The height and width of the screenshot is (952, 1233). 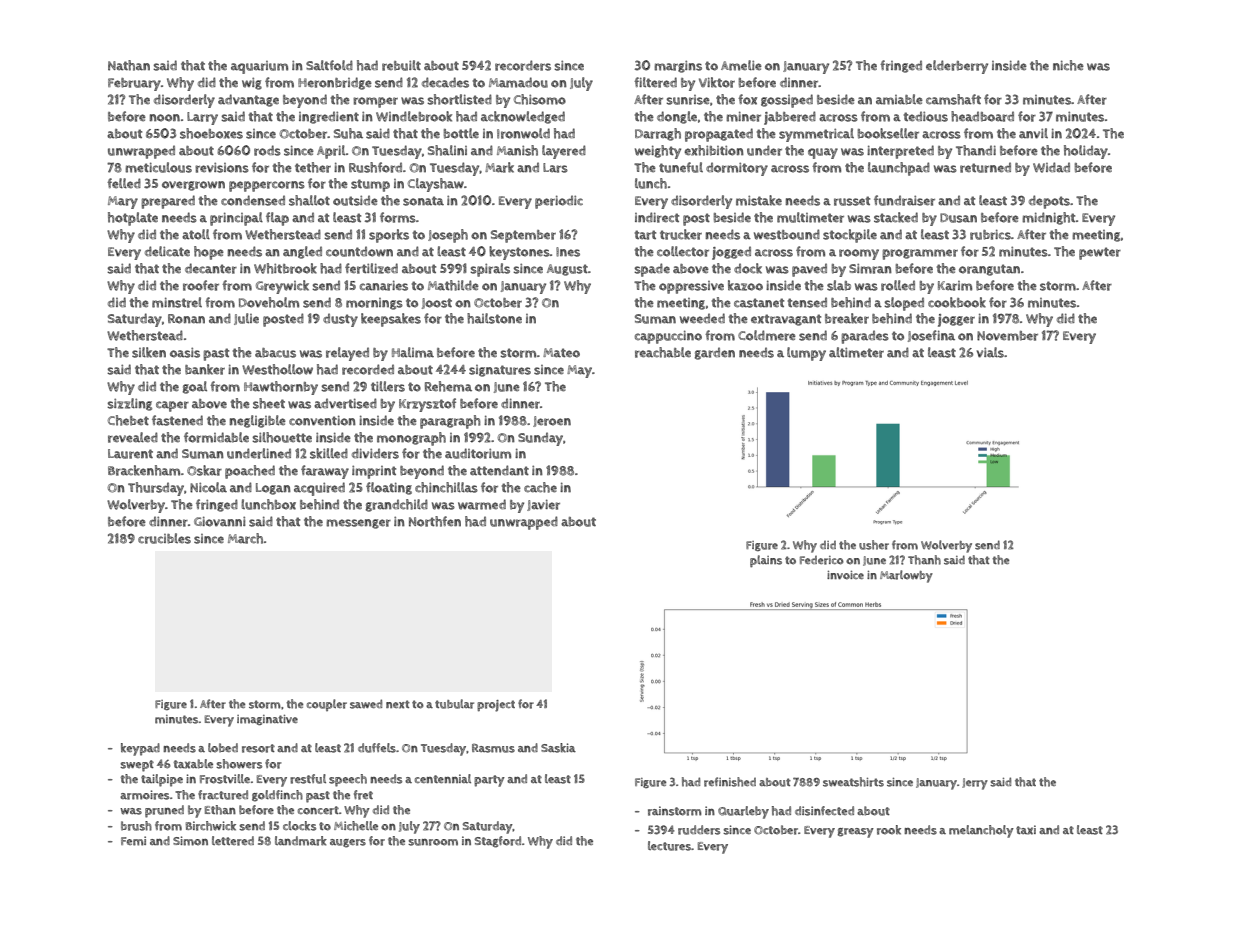 What do you see at coordinates (1068, 65) in the screenshot?
I see `niche` at bounding box center [1068, 65].
